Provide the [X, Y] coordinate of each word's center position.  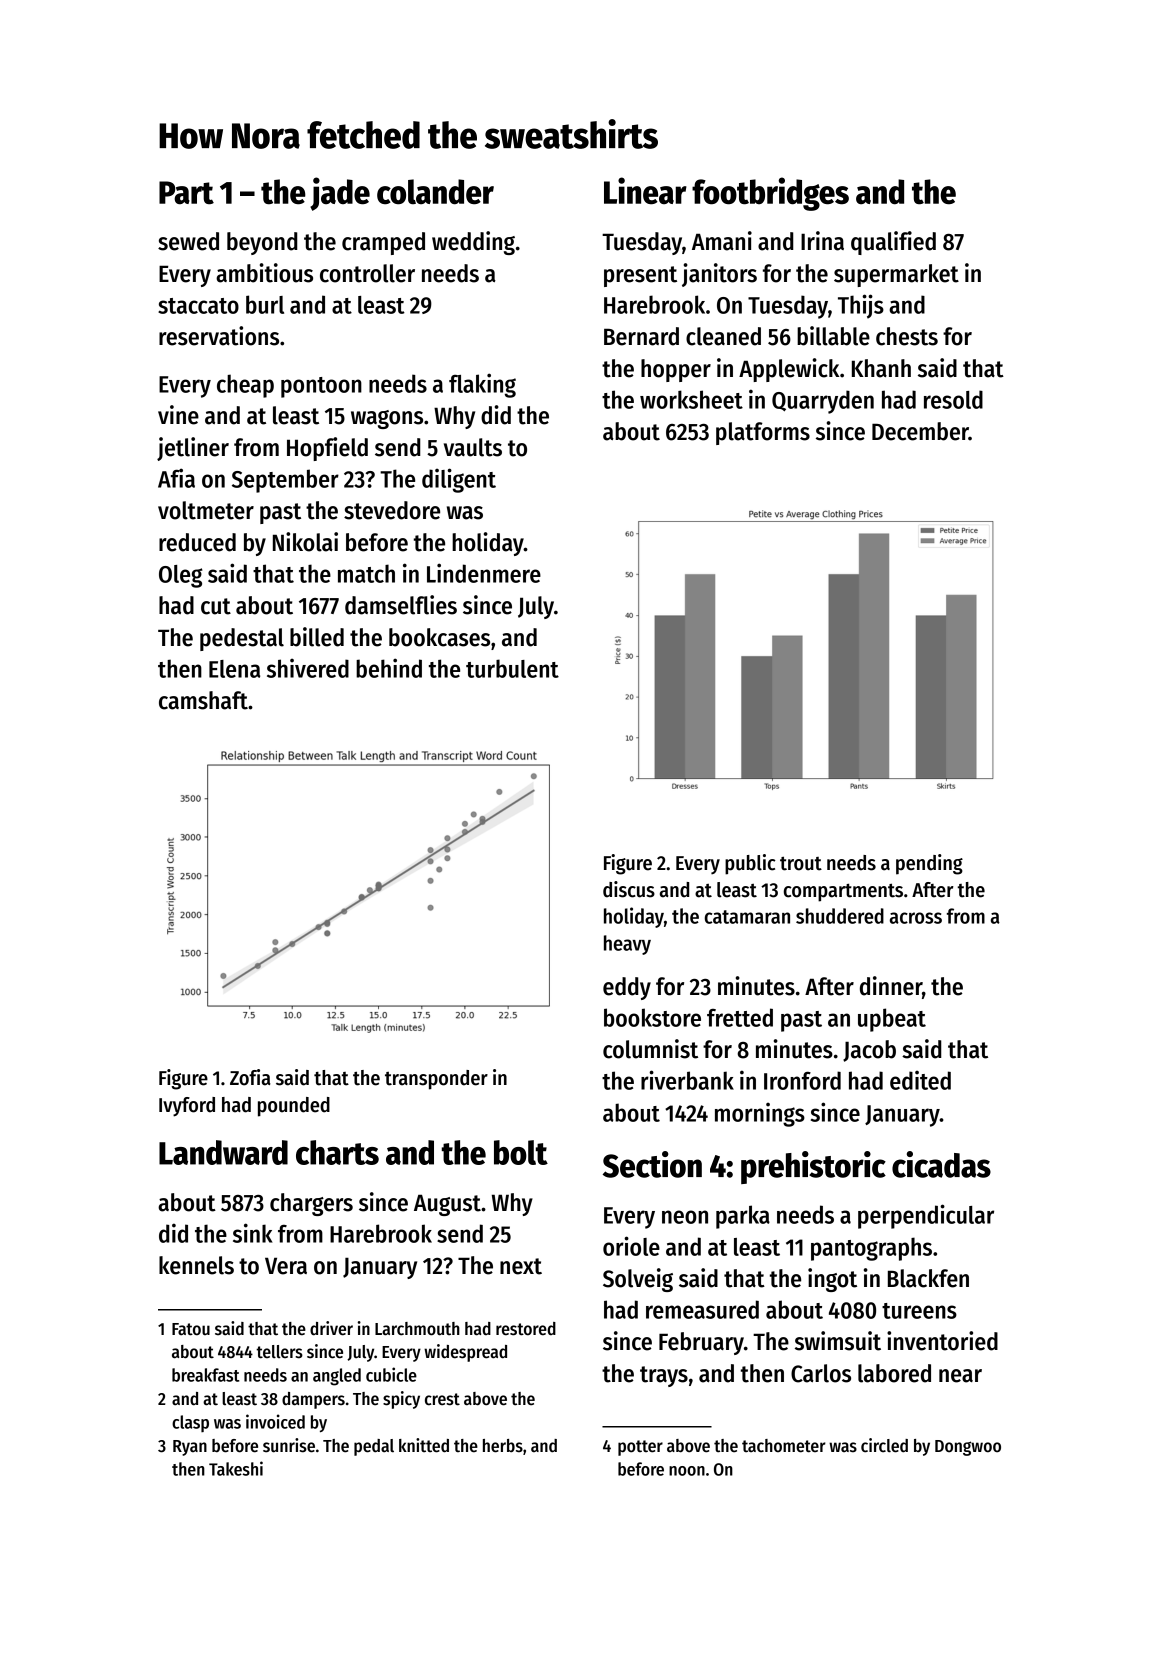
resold [953, 399]
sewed [188, 241]
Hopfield [327, 449]
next [521, 1266]
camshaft [203, 700]
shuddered [840, 916]
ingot [832, 1280]
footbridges [770, 194]
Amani [722, 241]
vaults [473, 447]
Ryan [190, 1448]
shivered [308, 668]
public [750, 864]
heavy [627, 945]
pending [929, 864]
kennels [196, 1265]
